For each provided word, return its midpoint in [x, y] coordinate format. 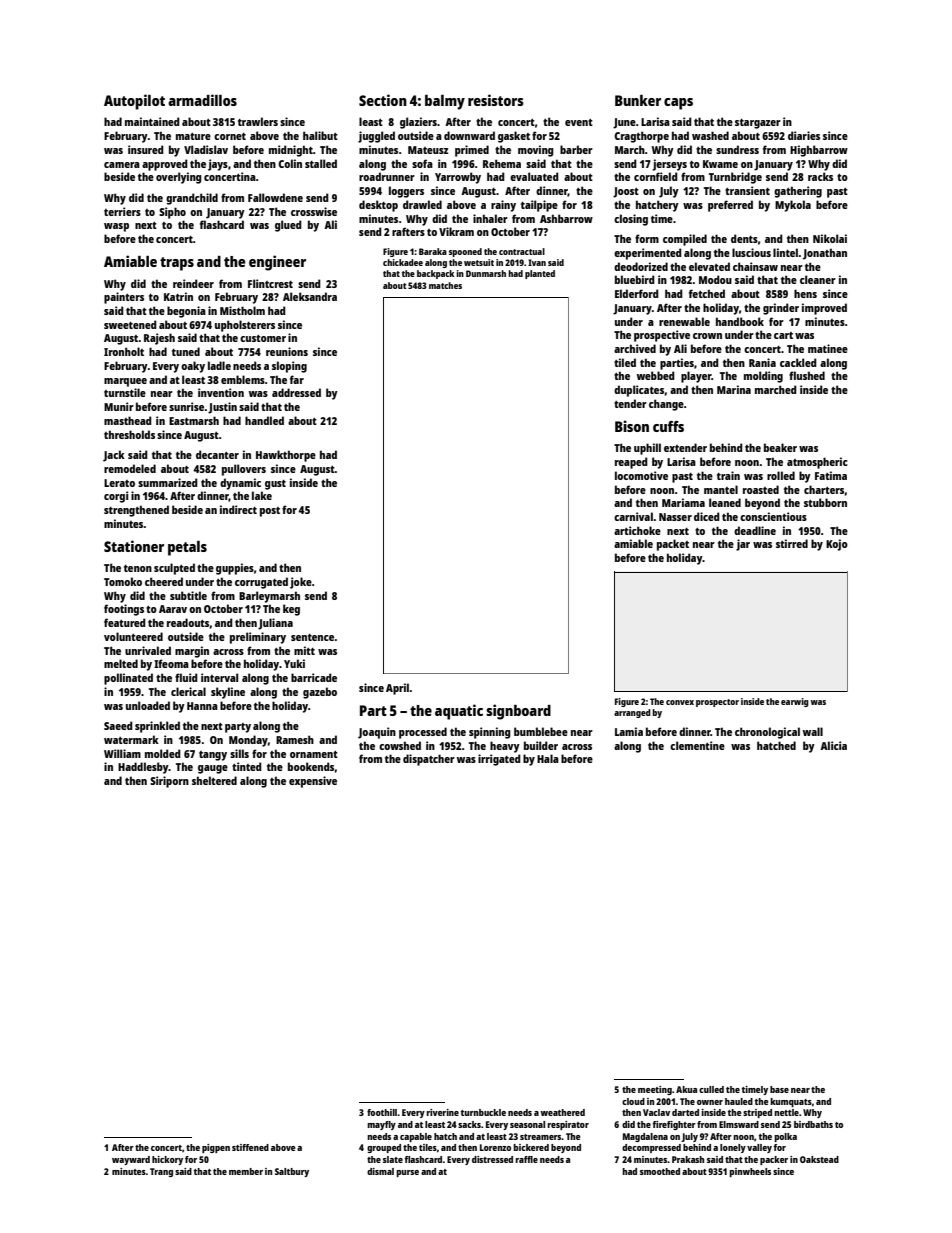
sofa [422, 163]
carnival [633, 516]
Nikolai [830, 238]
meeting [655, 1090]
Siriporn [169, 782]
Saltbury [292, 1172]
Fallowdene [275, 197]
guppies [235, 569]
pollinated [128, 679]
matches [445, 285]
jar [743, 545]
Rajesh [159, 339]
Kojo [837, 545]
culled [711, 1089]
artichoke [637, 530]
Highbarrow [819, 151]
